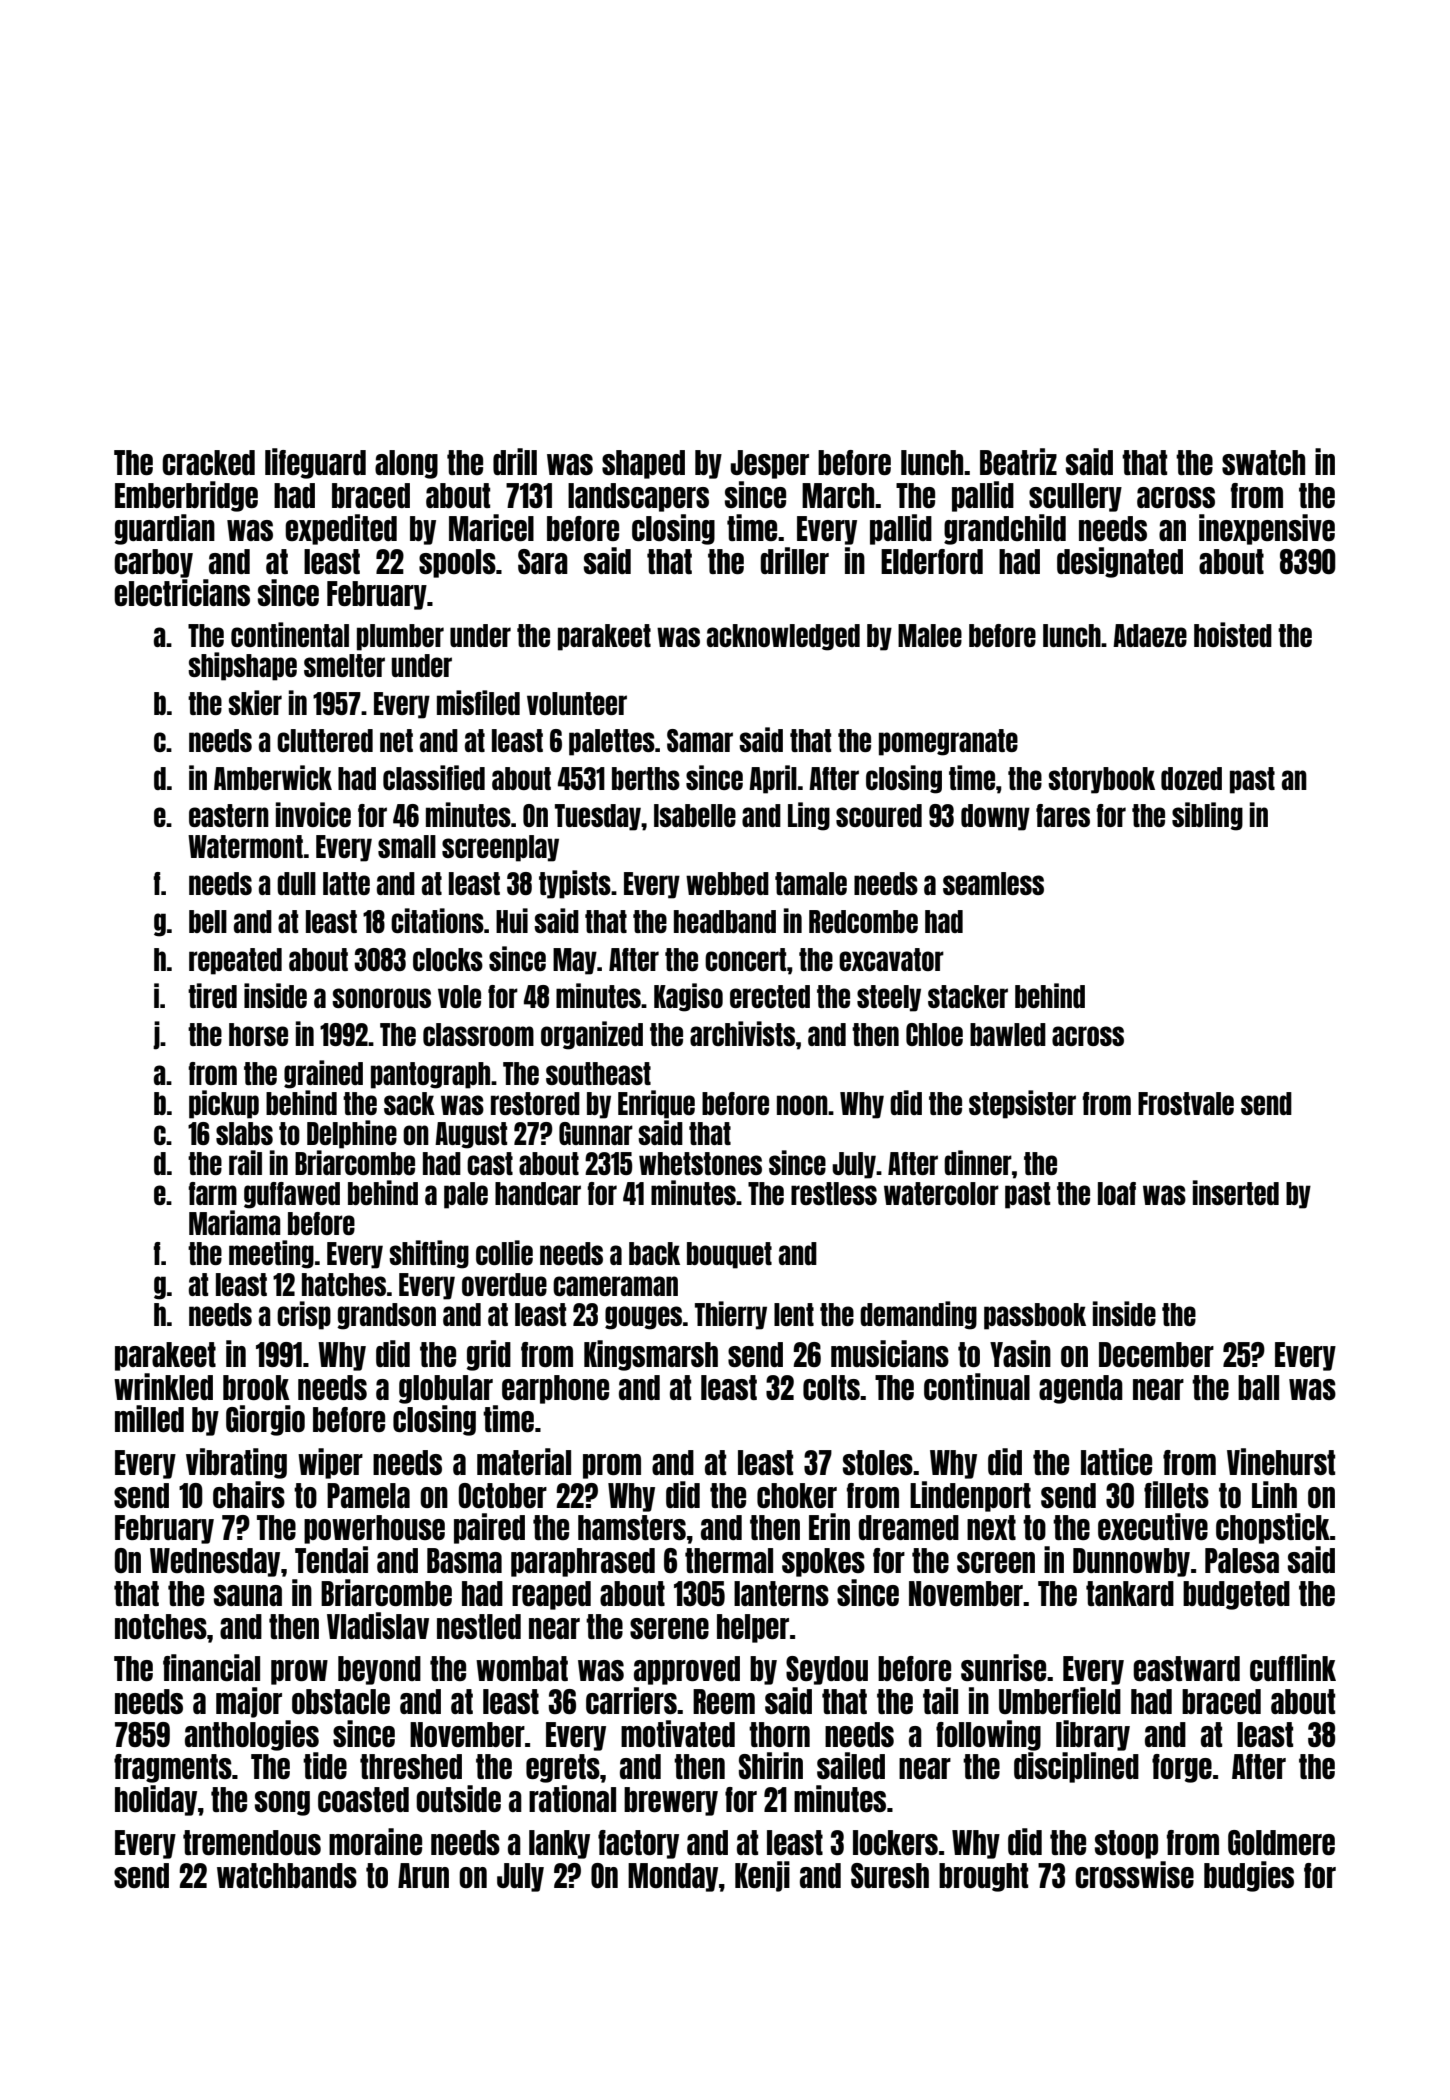 The width and height of the screenshot is (1450, 2100). What do you see at coordinates (851, 1765) in the screenshot?
I see `sailed` at bounding box center [851, 1765].
